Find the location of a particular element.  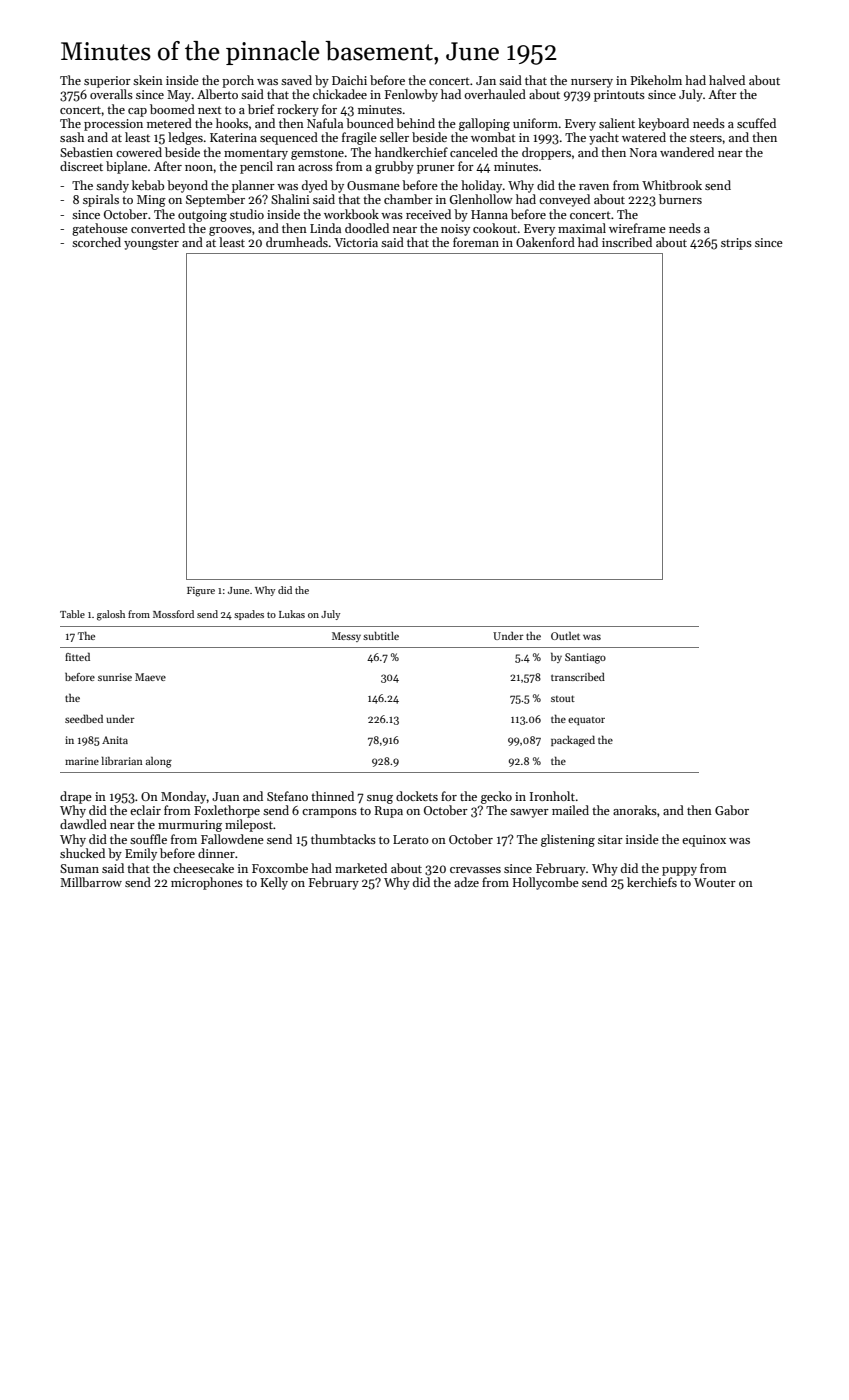

superior is located at coordinates (107, 82).
